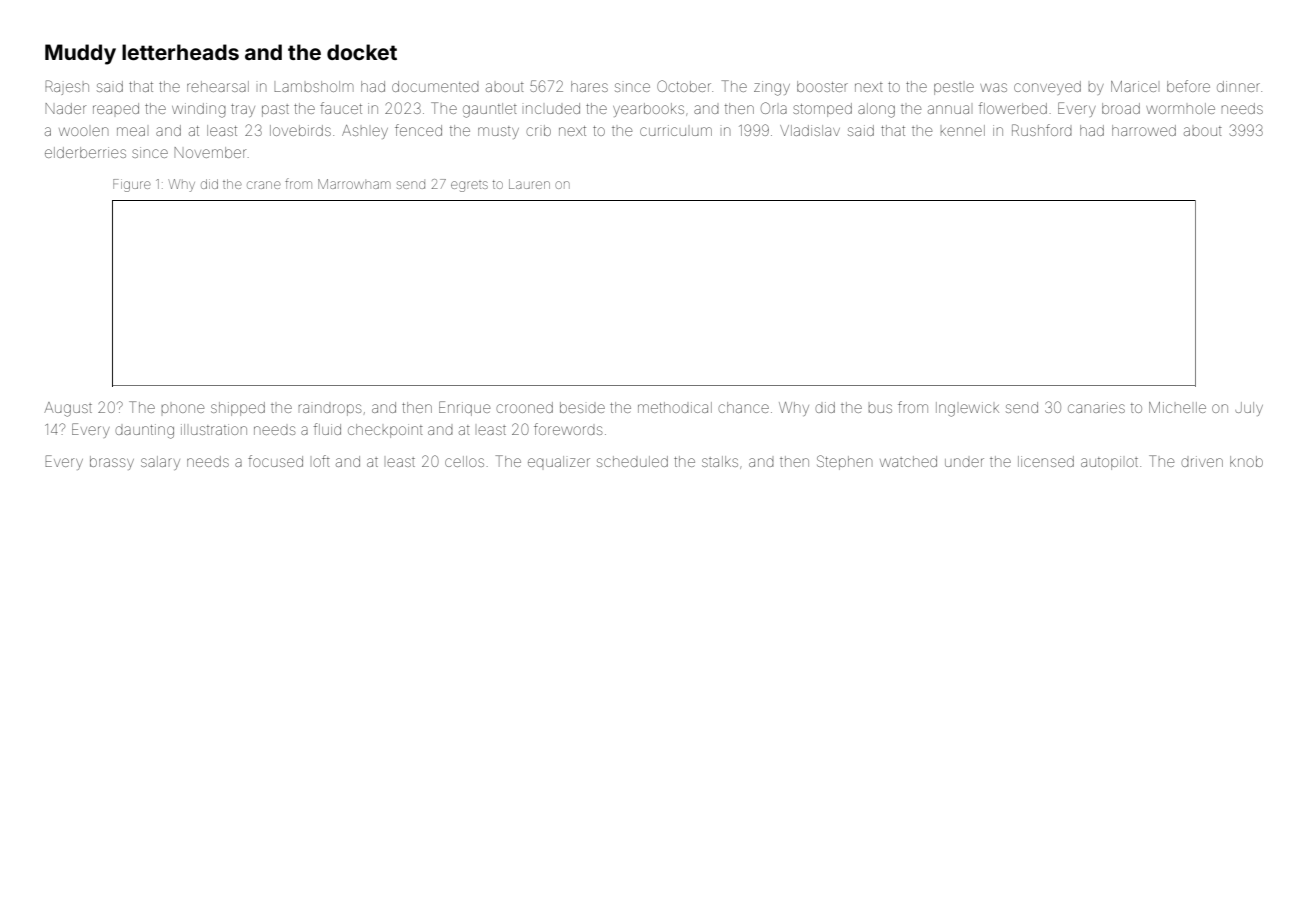 Image resolution: width=1308 pixels, height=924 pixels. What do you see at coordinates (684, 86) in the screenshot?
I see `October` at bounding box center [684, 86].
